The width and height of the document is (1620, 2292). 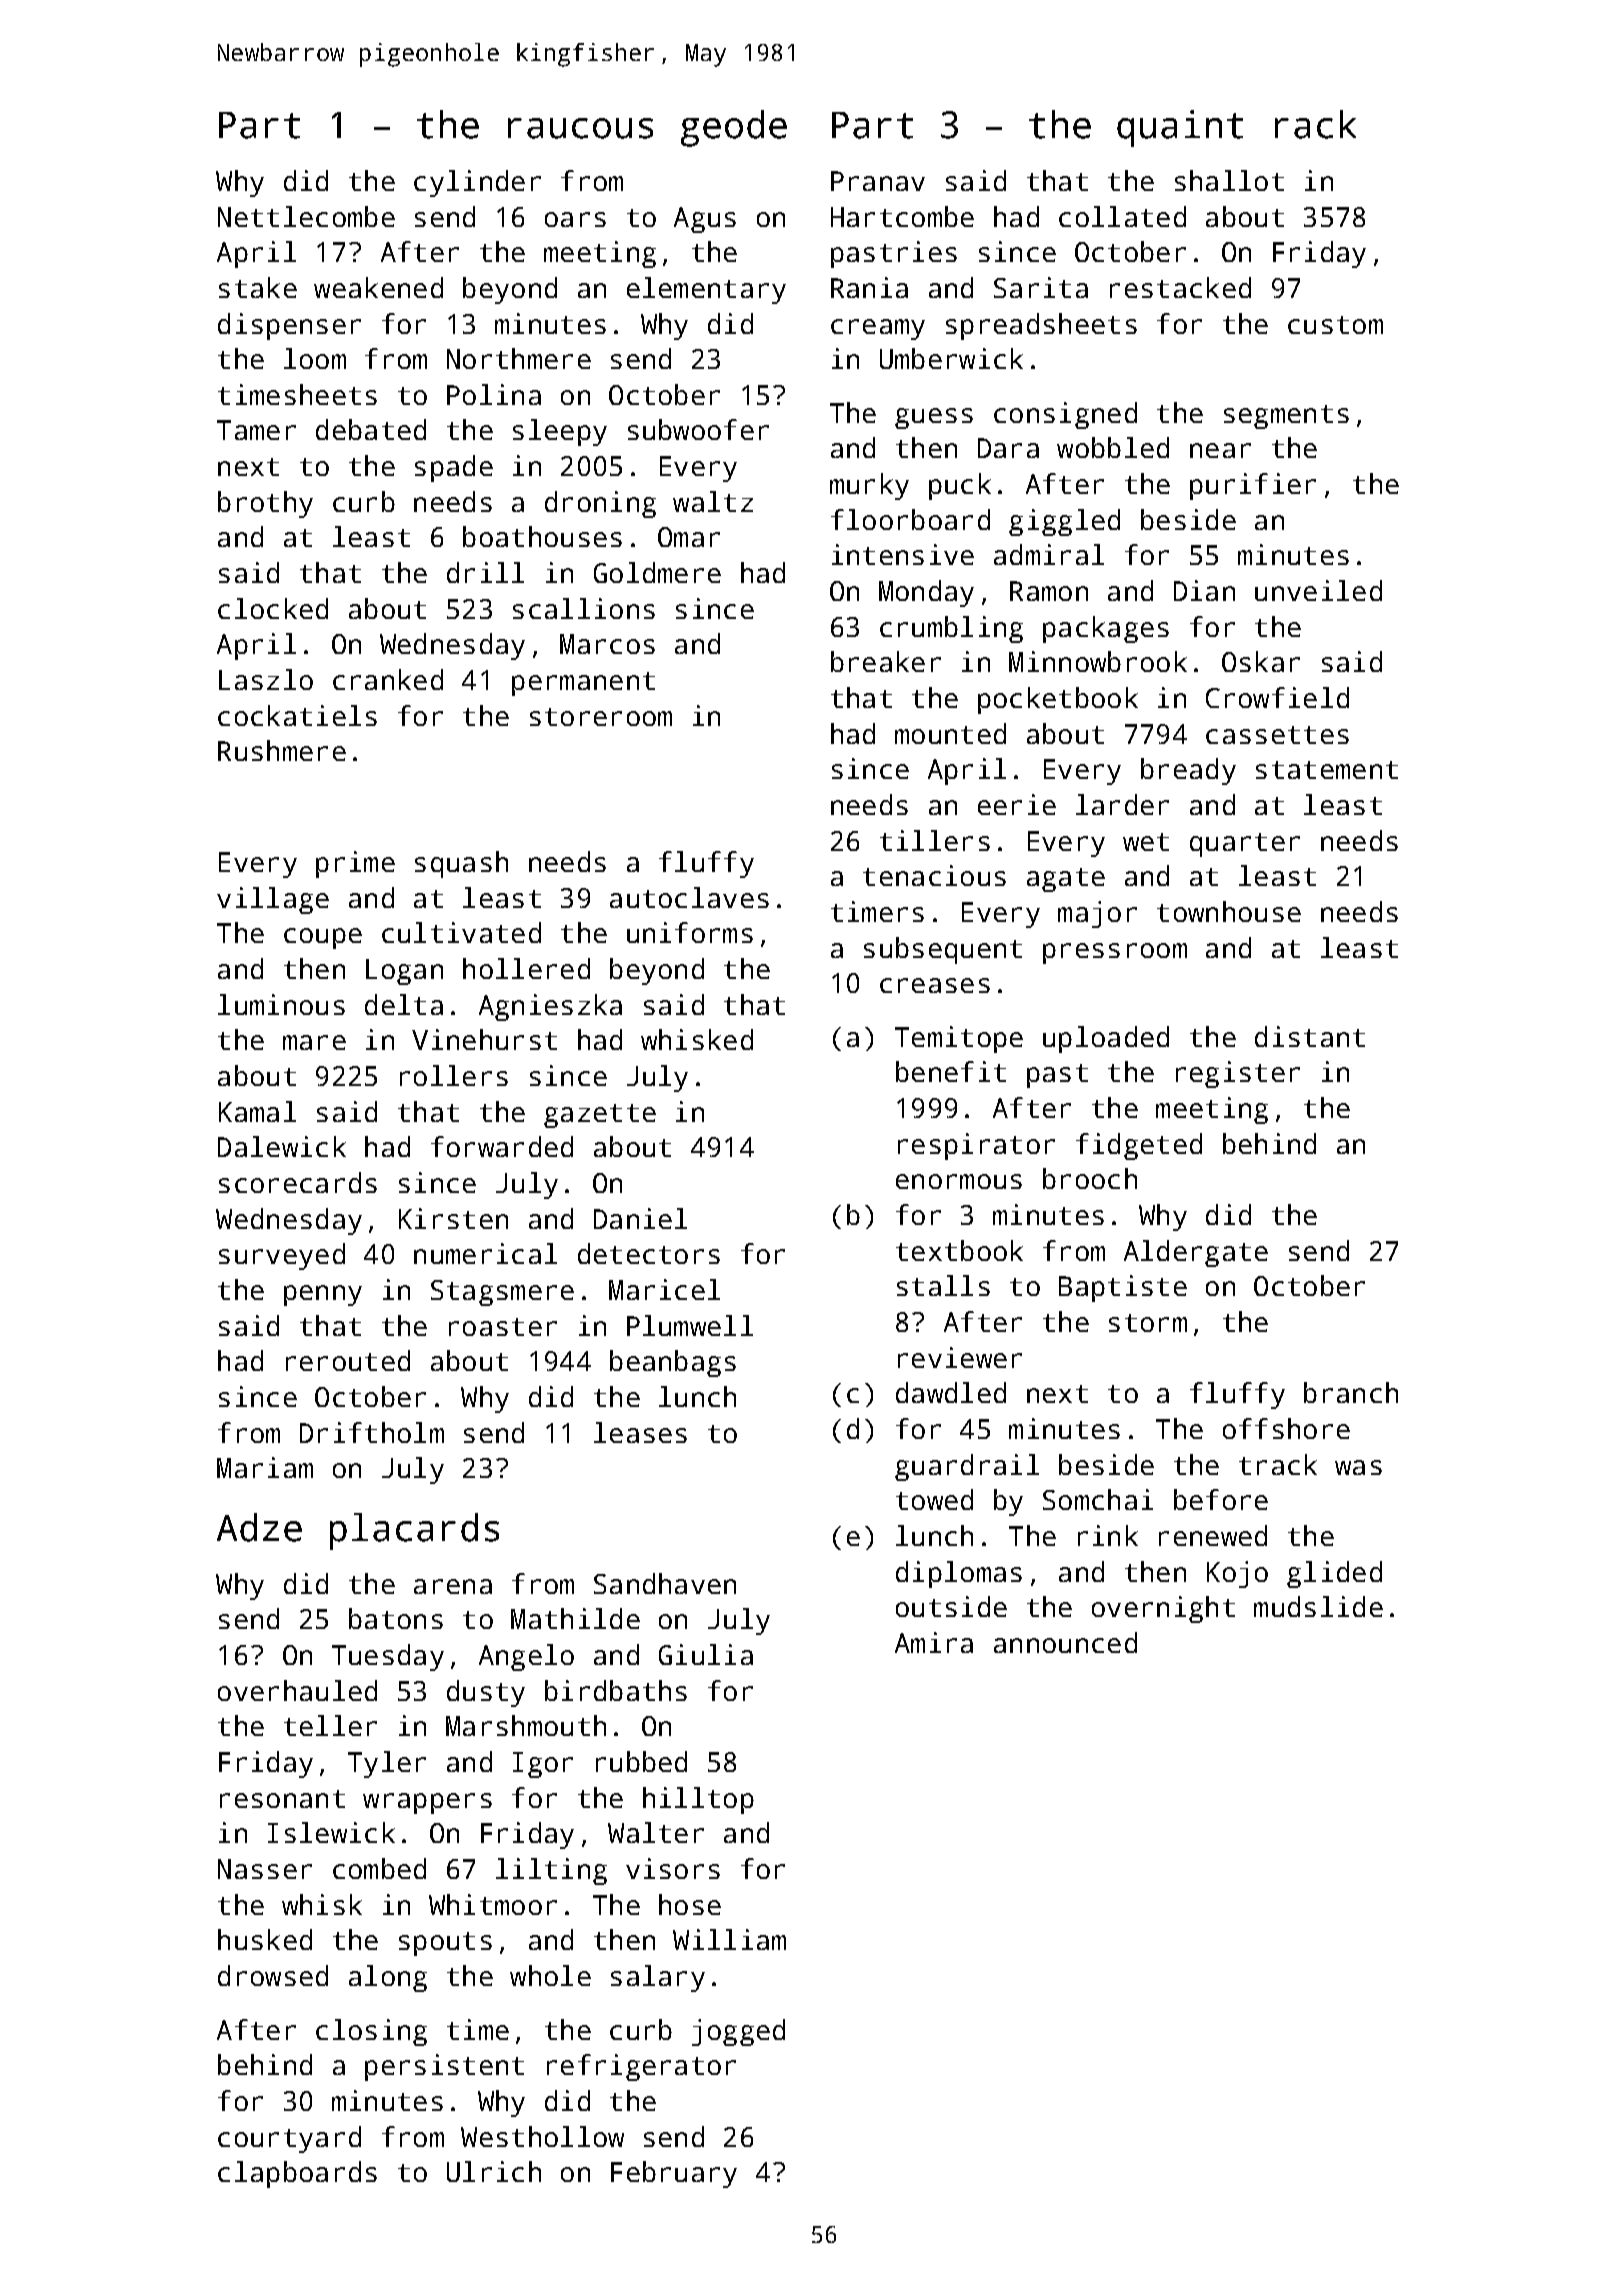 What do you see at coordinates (689, 897) in the document?
I see `autoclaves` at bounding box center [689, 897].
